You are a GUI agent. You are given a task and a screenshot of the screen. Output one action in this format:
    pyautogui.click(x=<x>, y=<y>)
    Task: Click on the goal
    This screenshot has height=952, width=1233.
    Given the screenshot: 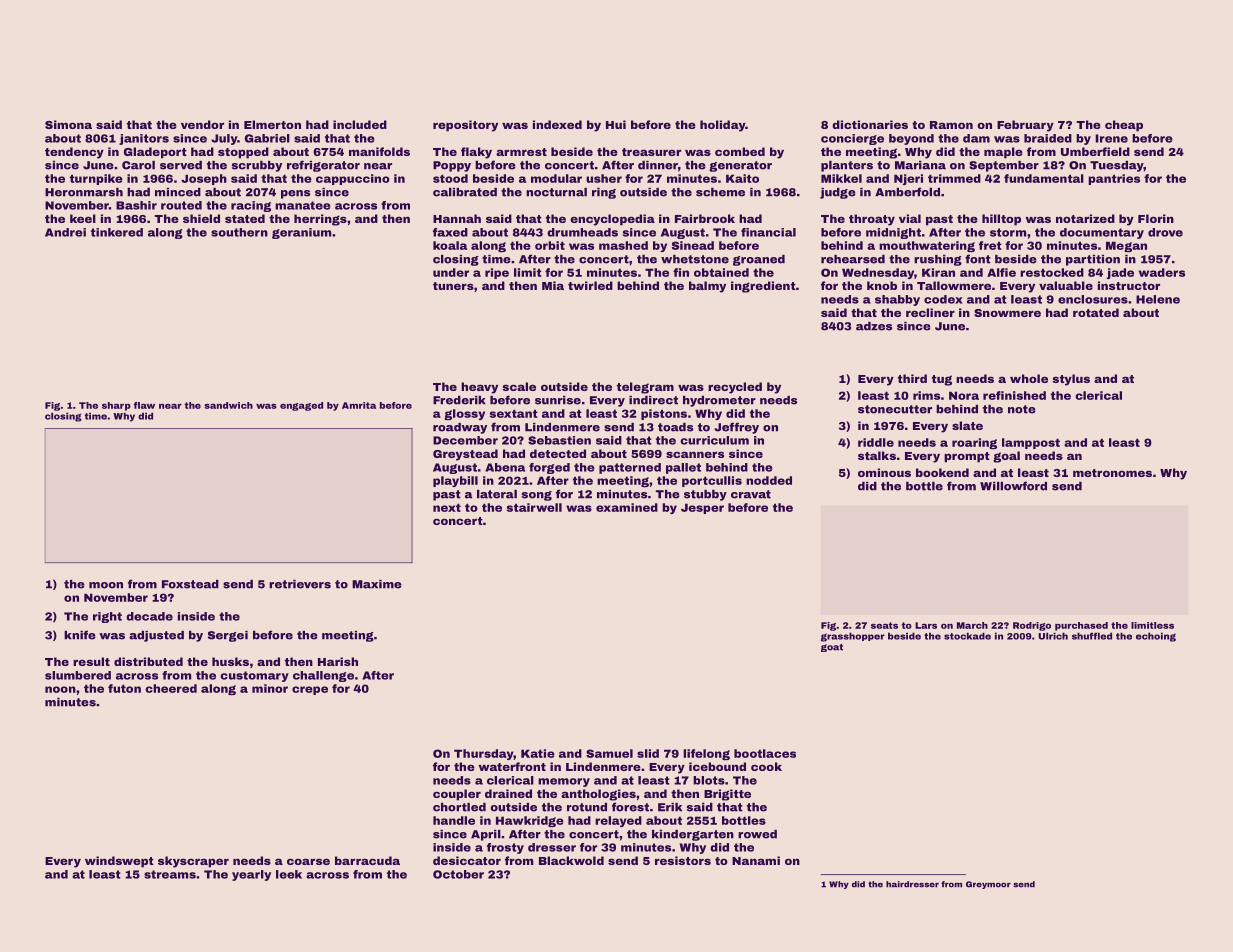 What is the action you would take?
    pyautogui.click(x=1006, y=457)
